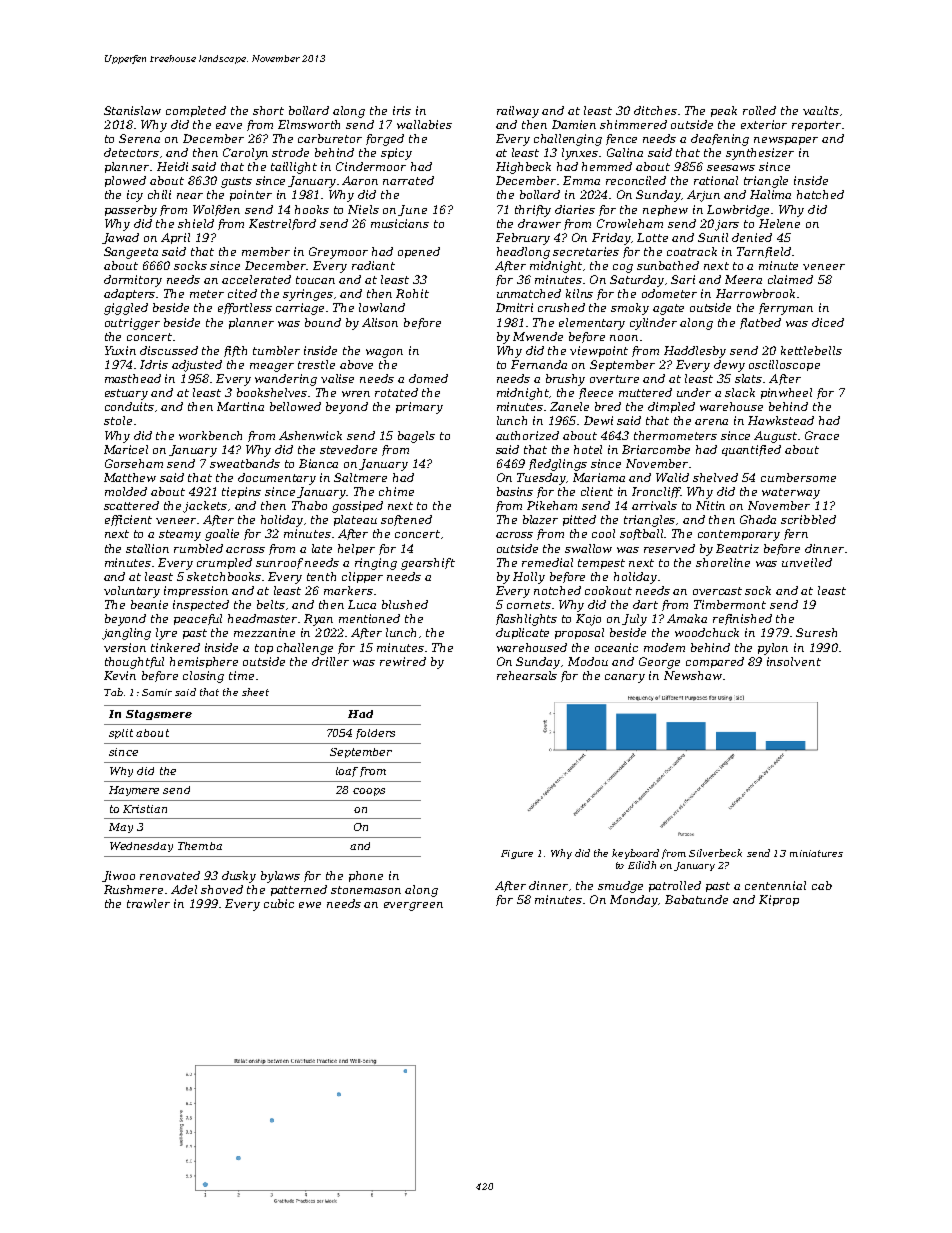 The width and height of the document is (952, 1233). Describe the element at coordinates (255, 692) in the document. I see `sheet` at that location.
